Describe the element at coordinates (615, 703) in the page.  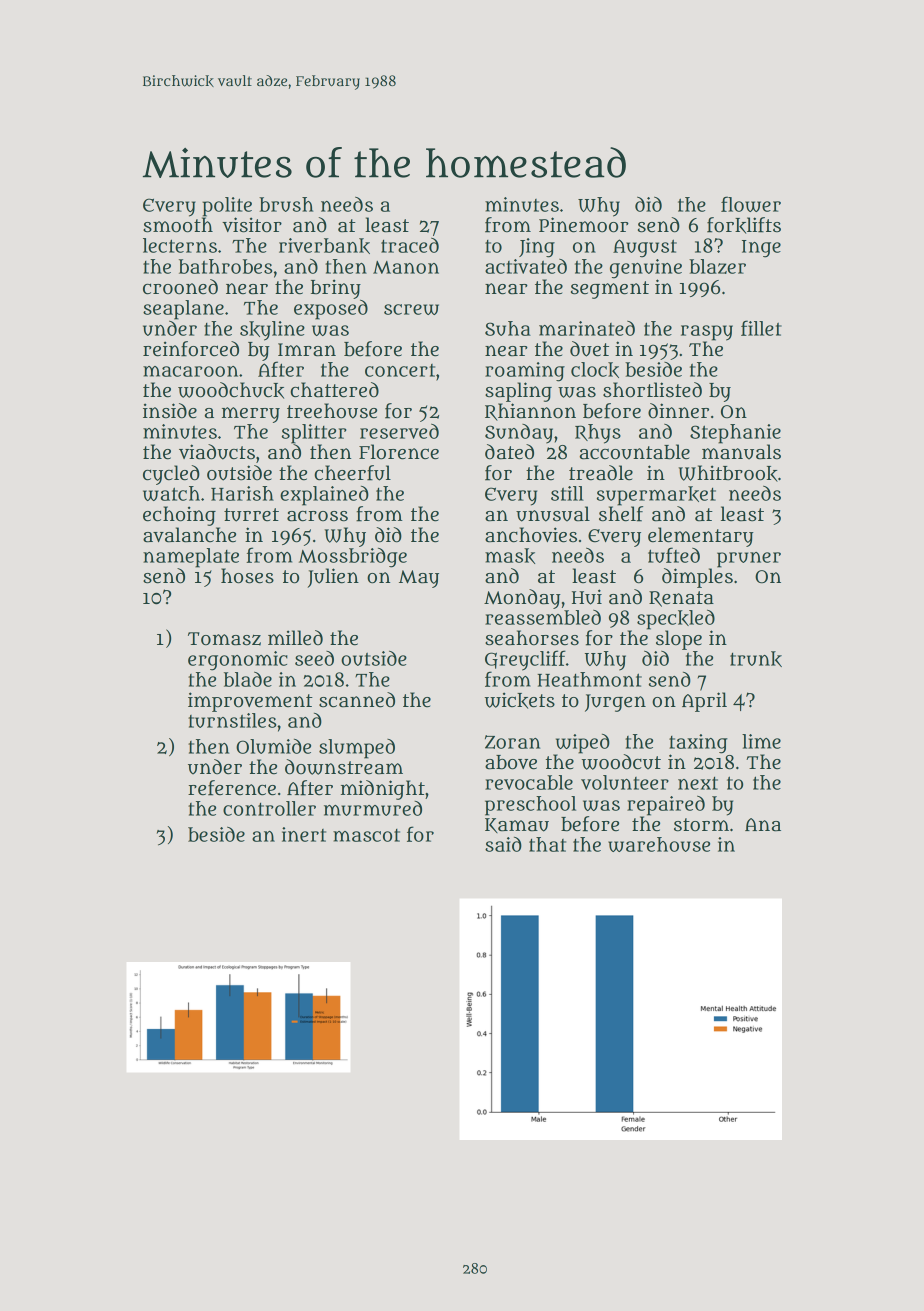
I see `Jurgen` at that location.
